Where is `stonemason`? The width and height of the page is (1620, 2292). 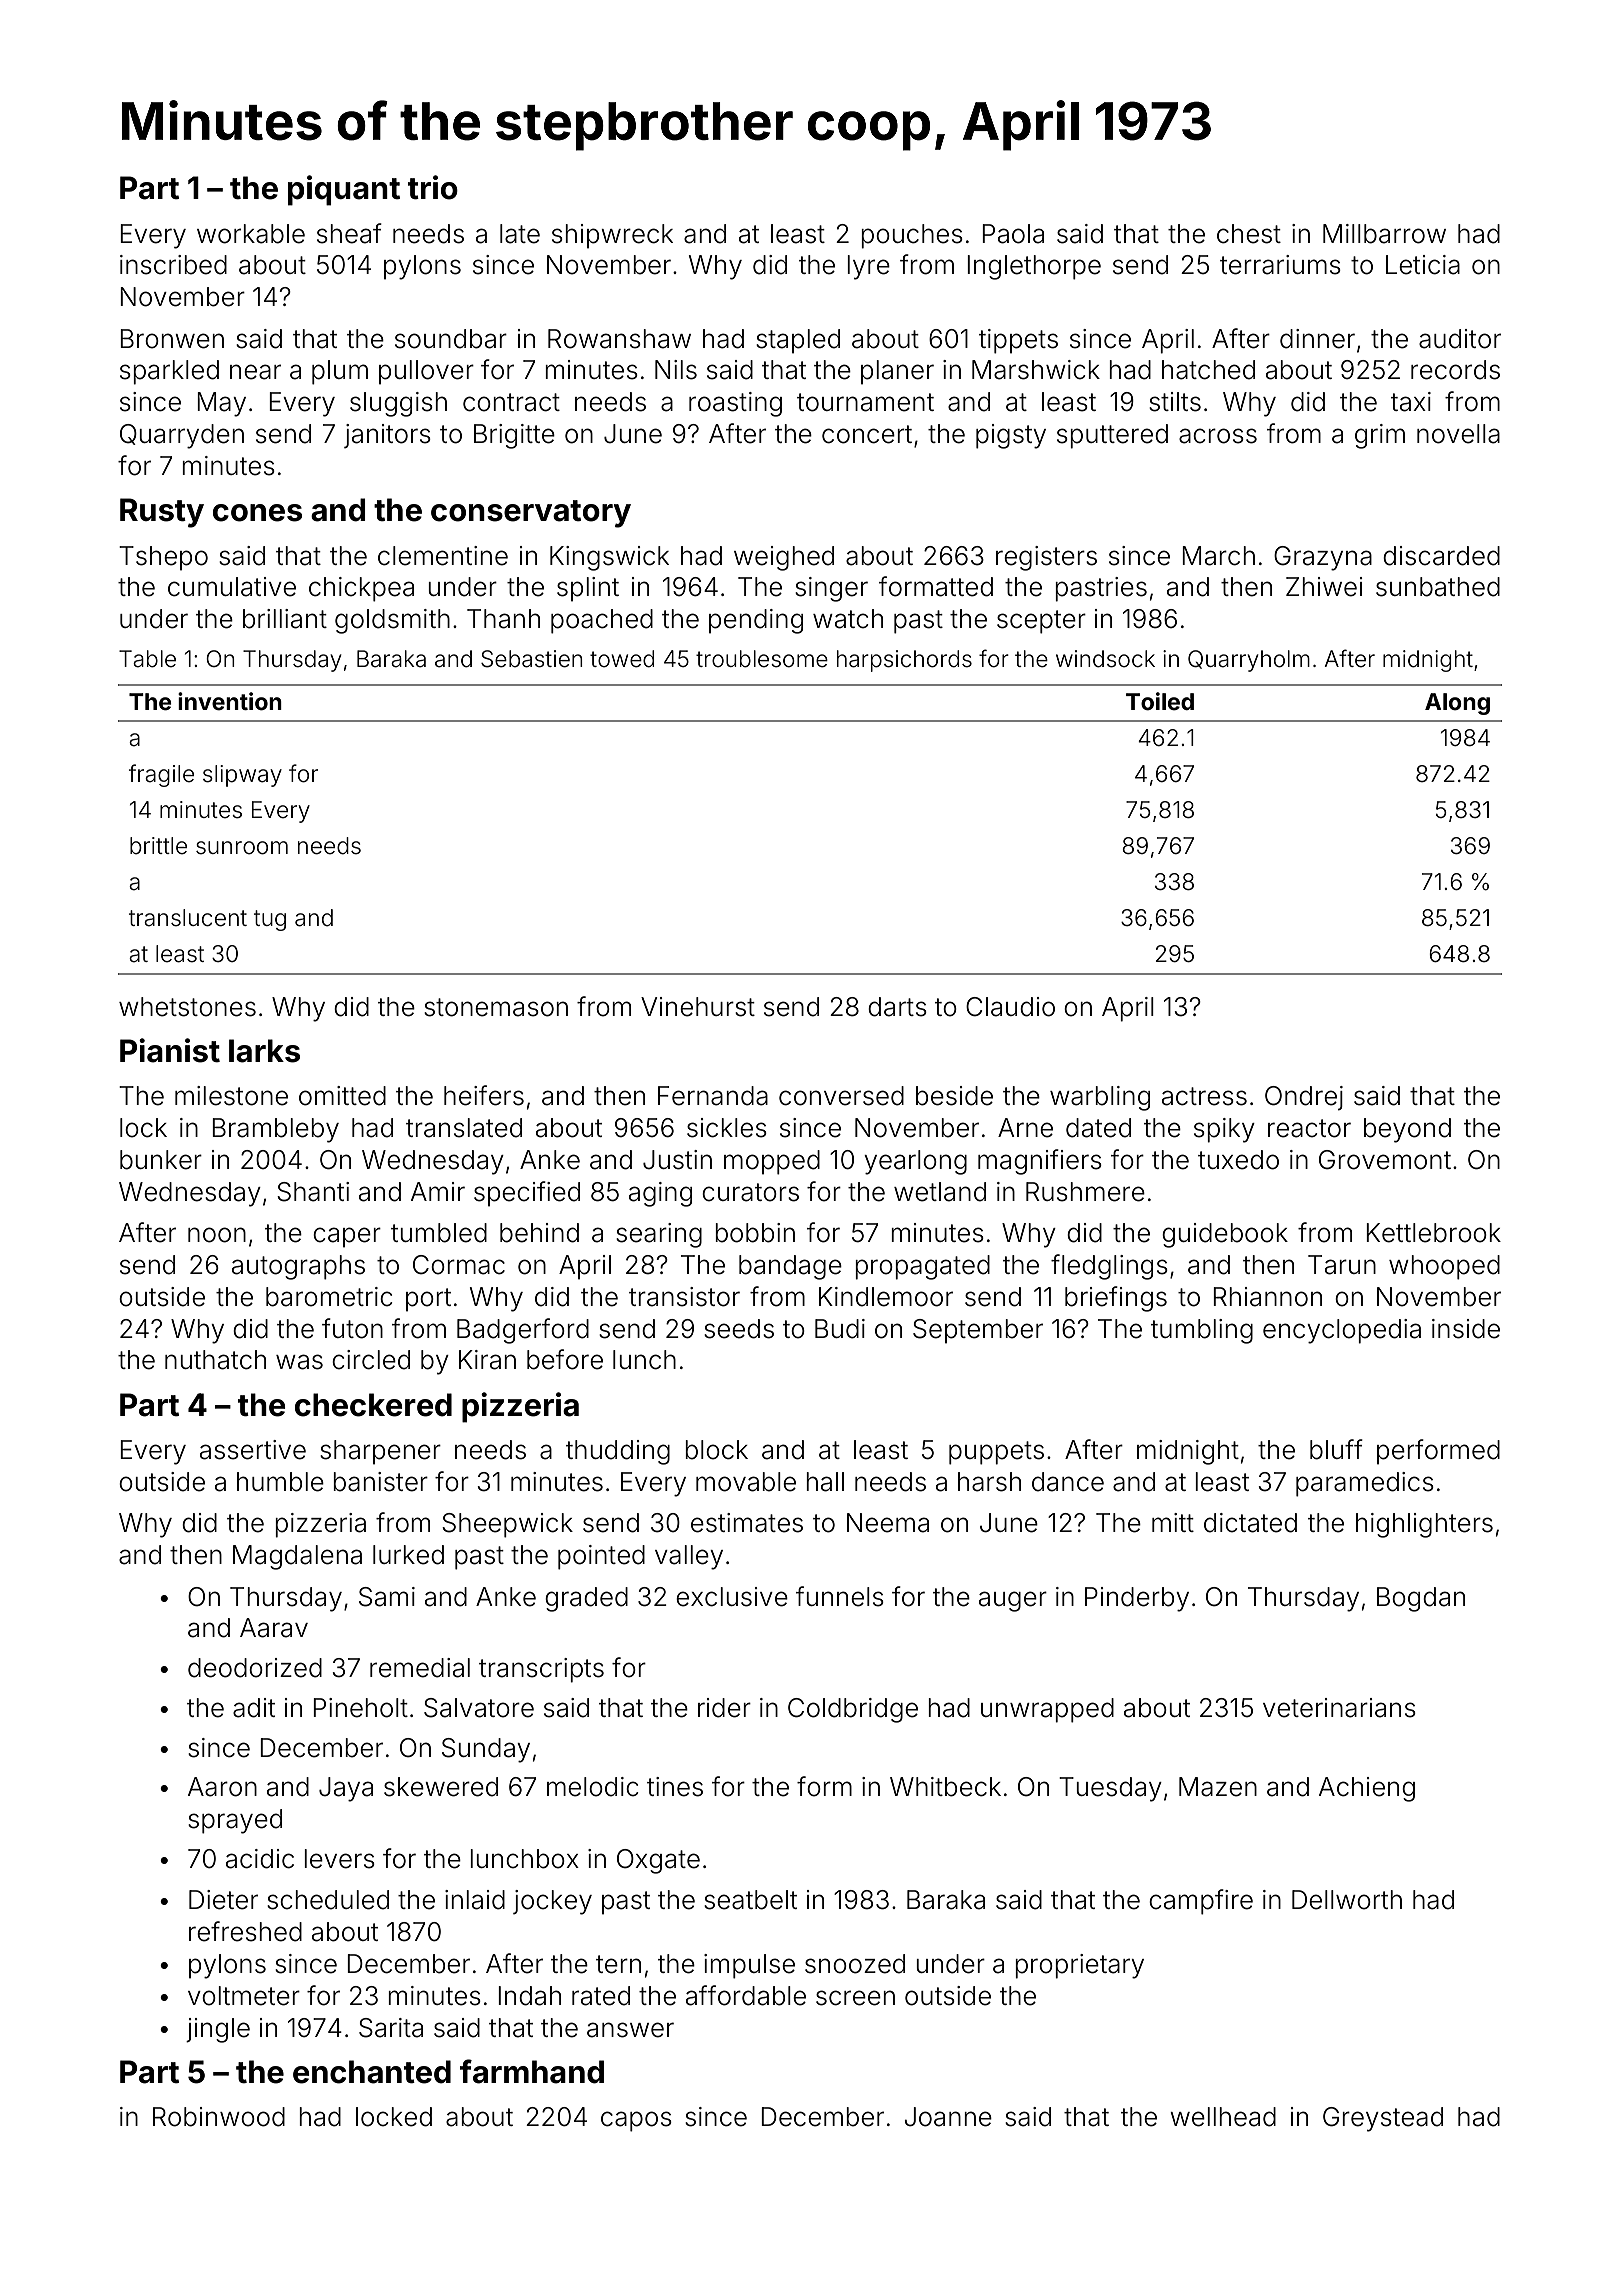 stonemason is located at coordinates (496, 1007).
